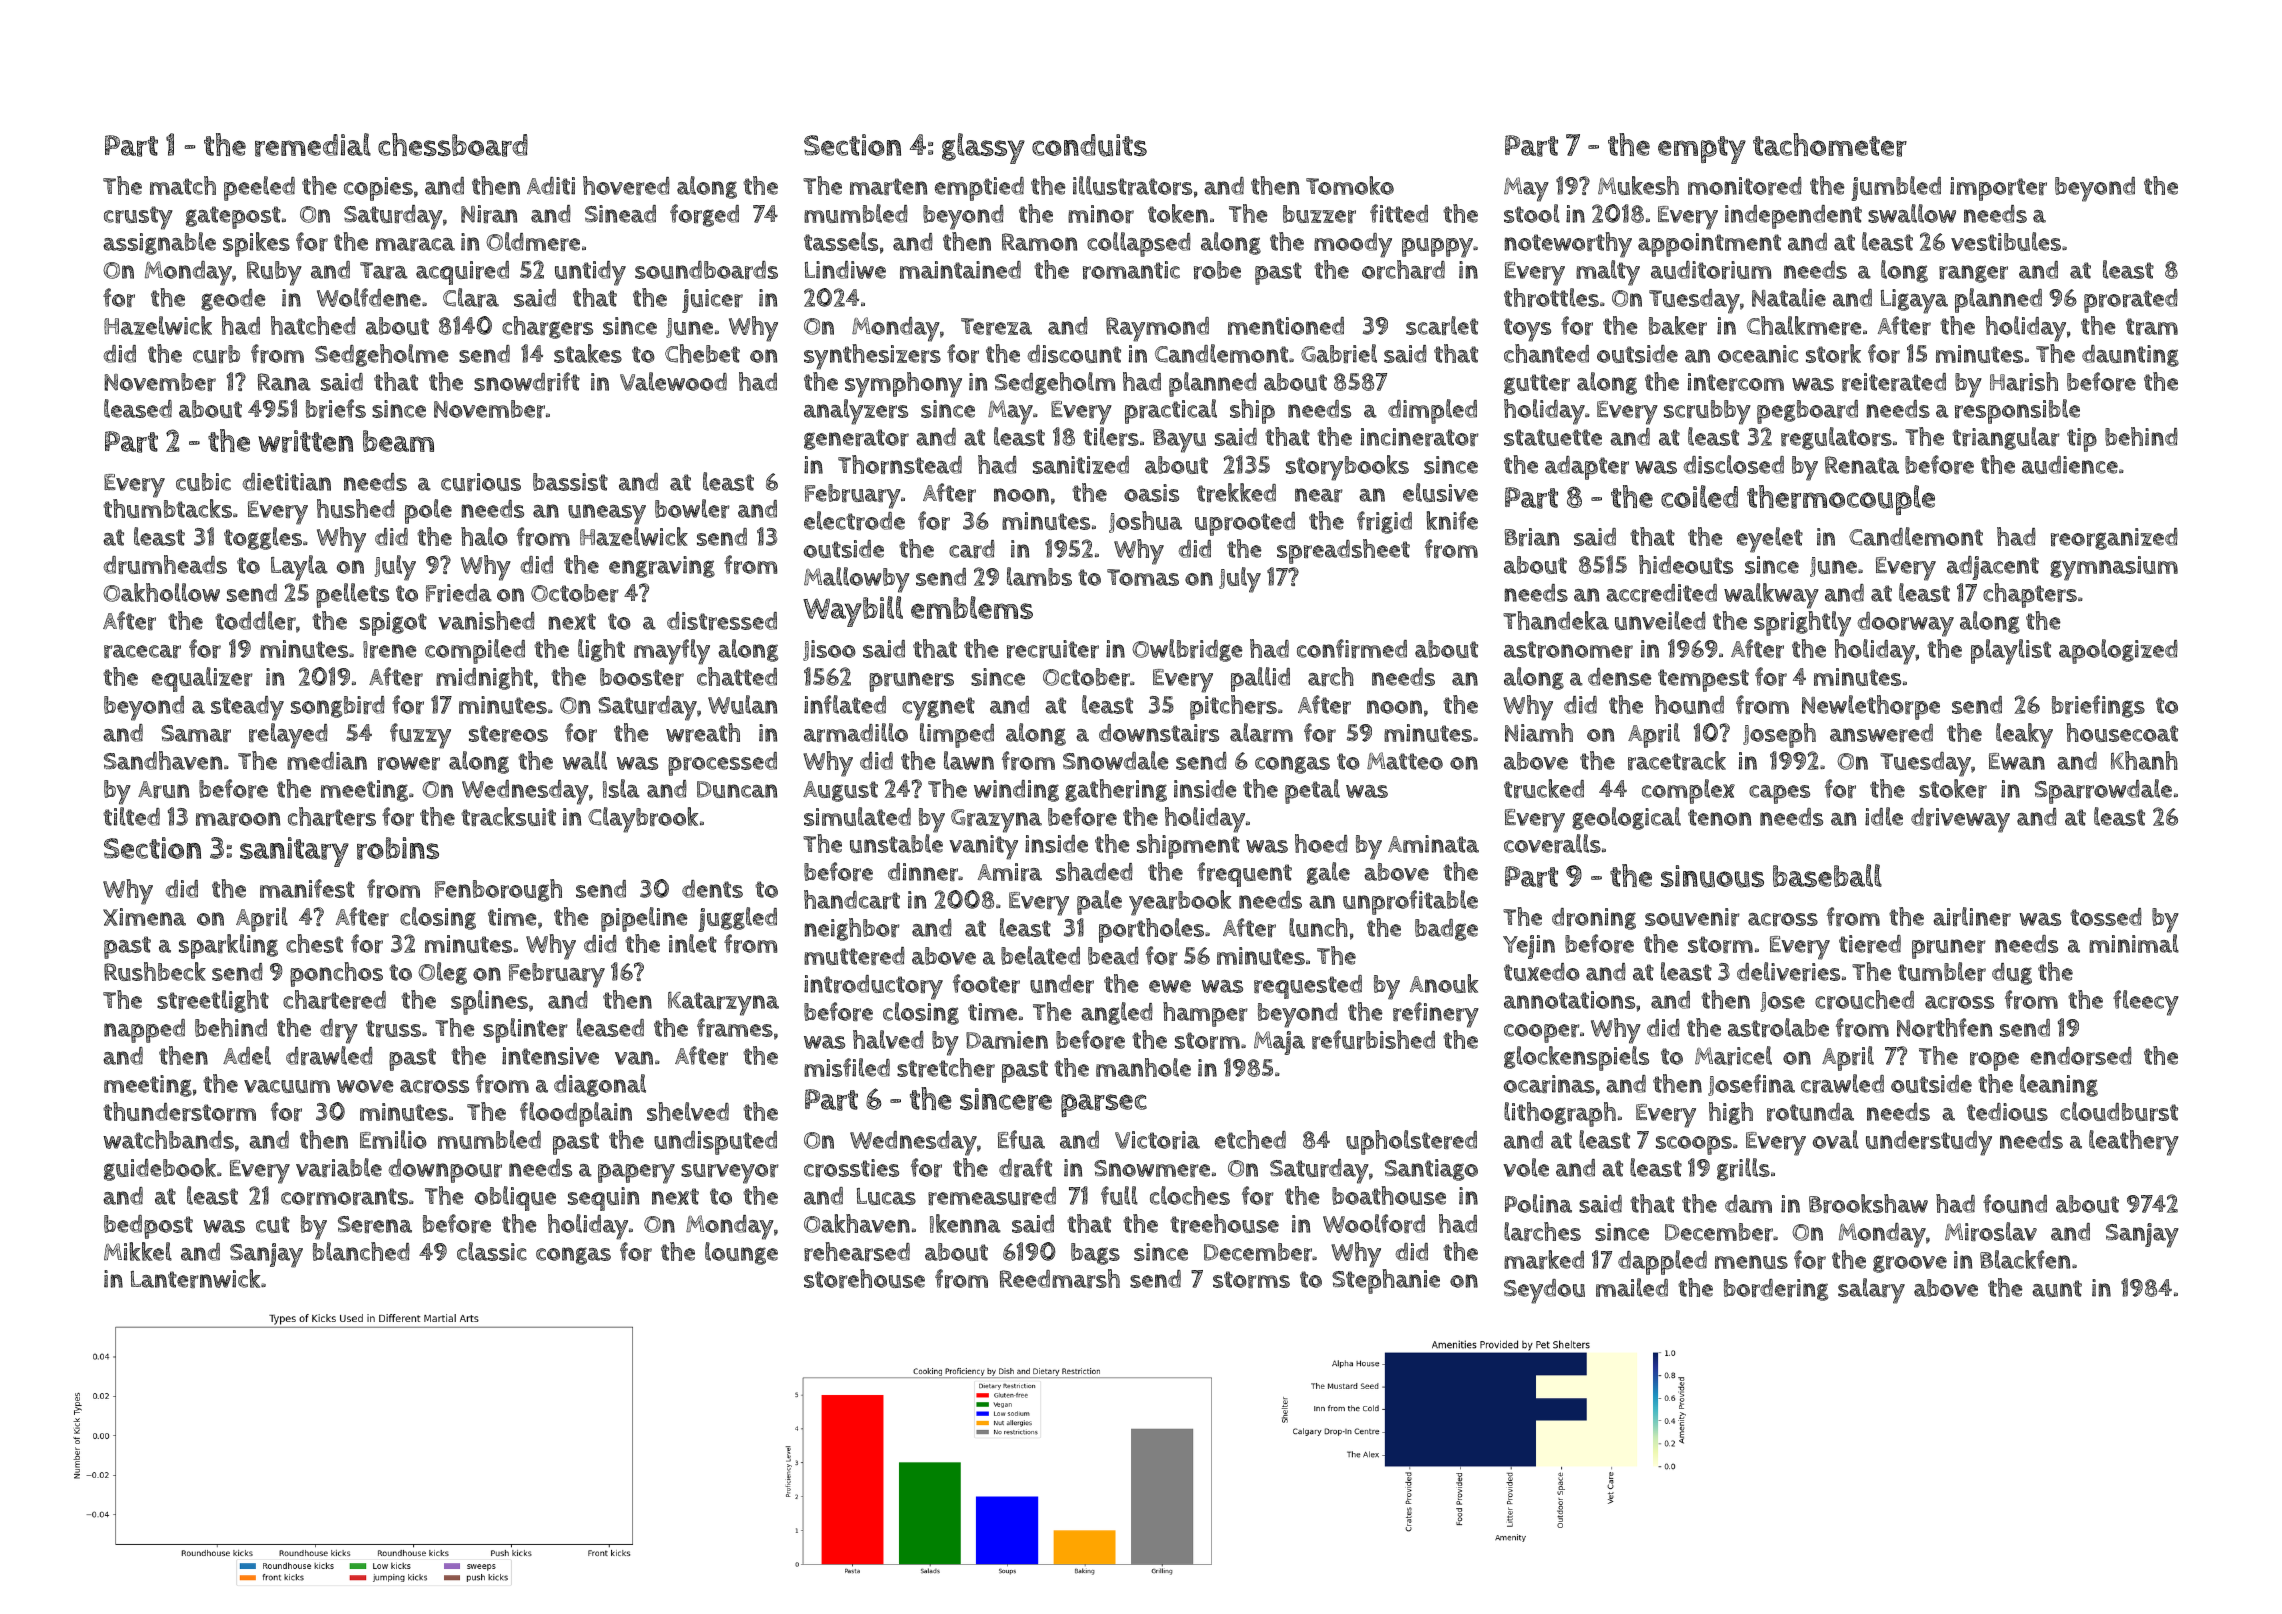  What do you see at coordinates (550, 1056) in the screenshot?
I see `intensive` at bounding box center [550, 1056].
